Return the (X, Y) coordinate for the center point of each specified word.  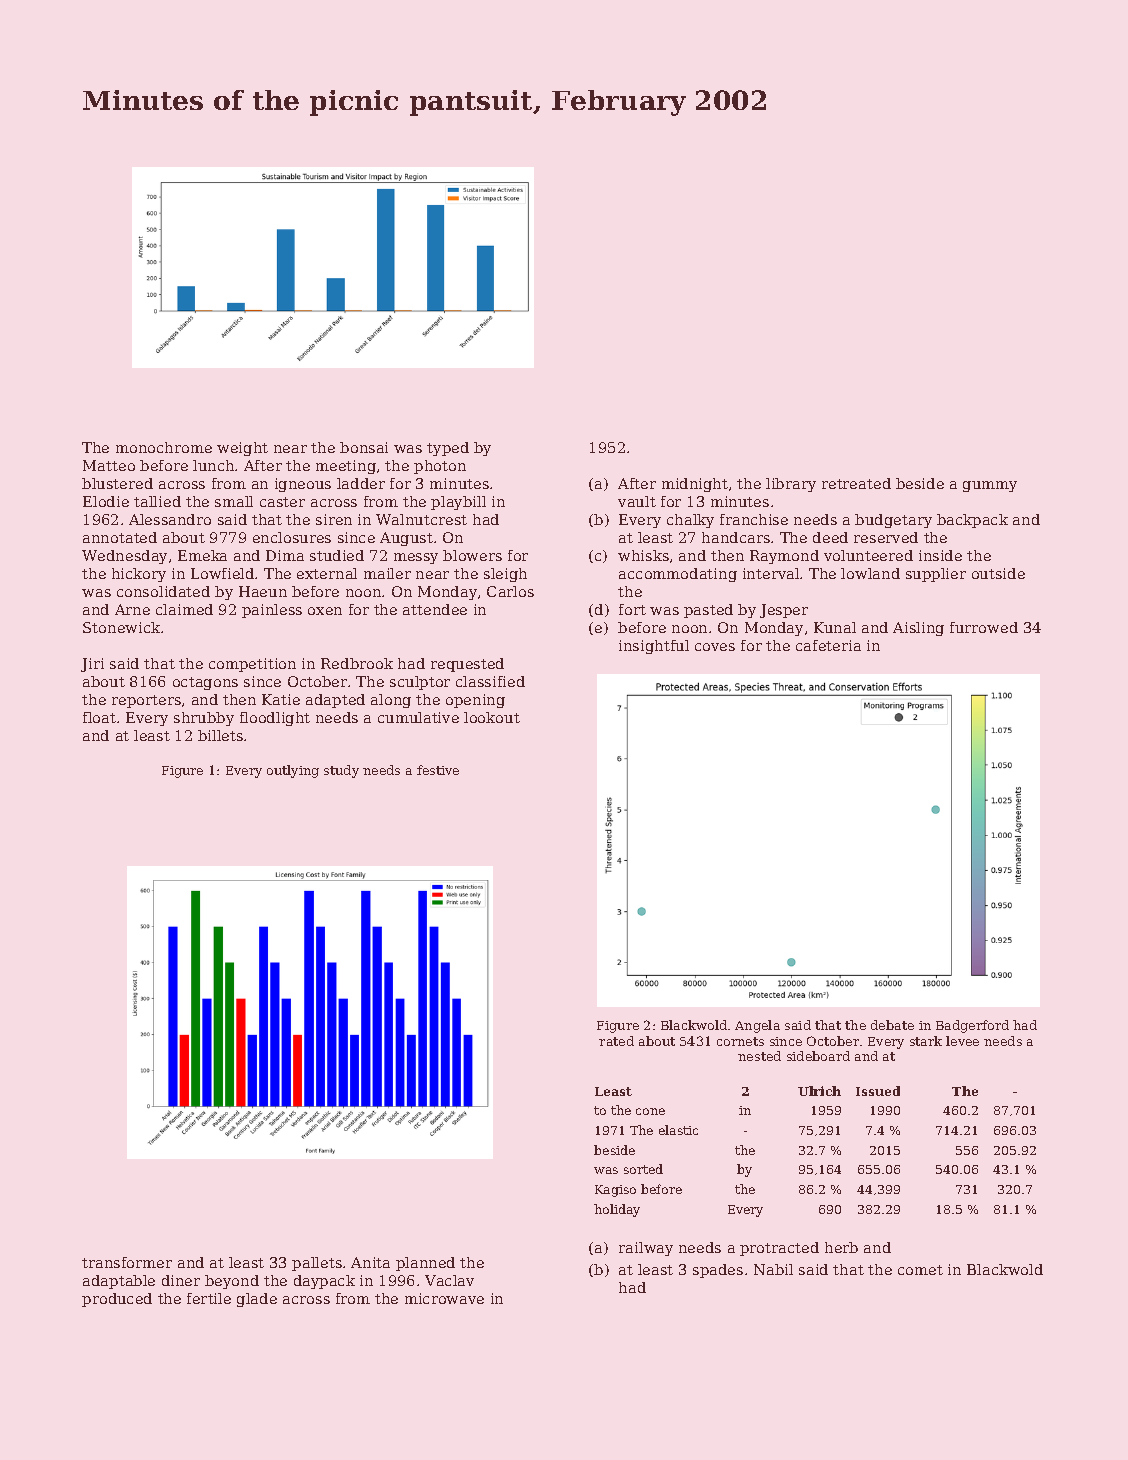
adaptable (119, 1282)
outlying (293, 771)
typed (448, 449)
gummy (990, 486)
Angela (757, 1026)
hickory (139, 575)
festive (438, 770)
